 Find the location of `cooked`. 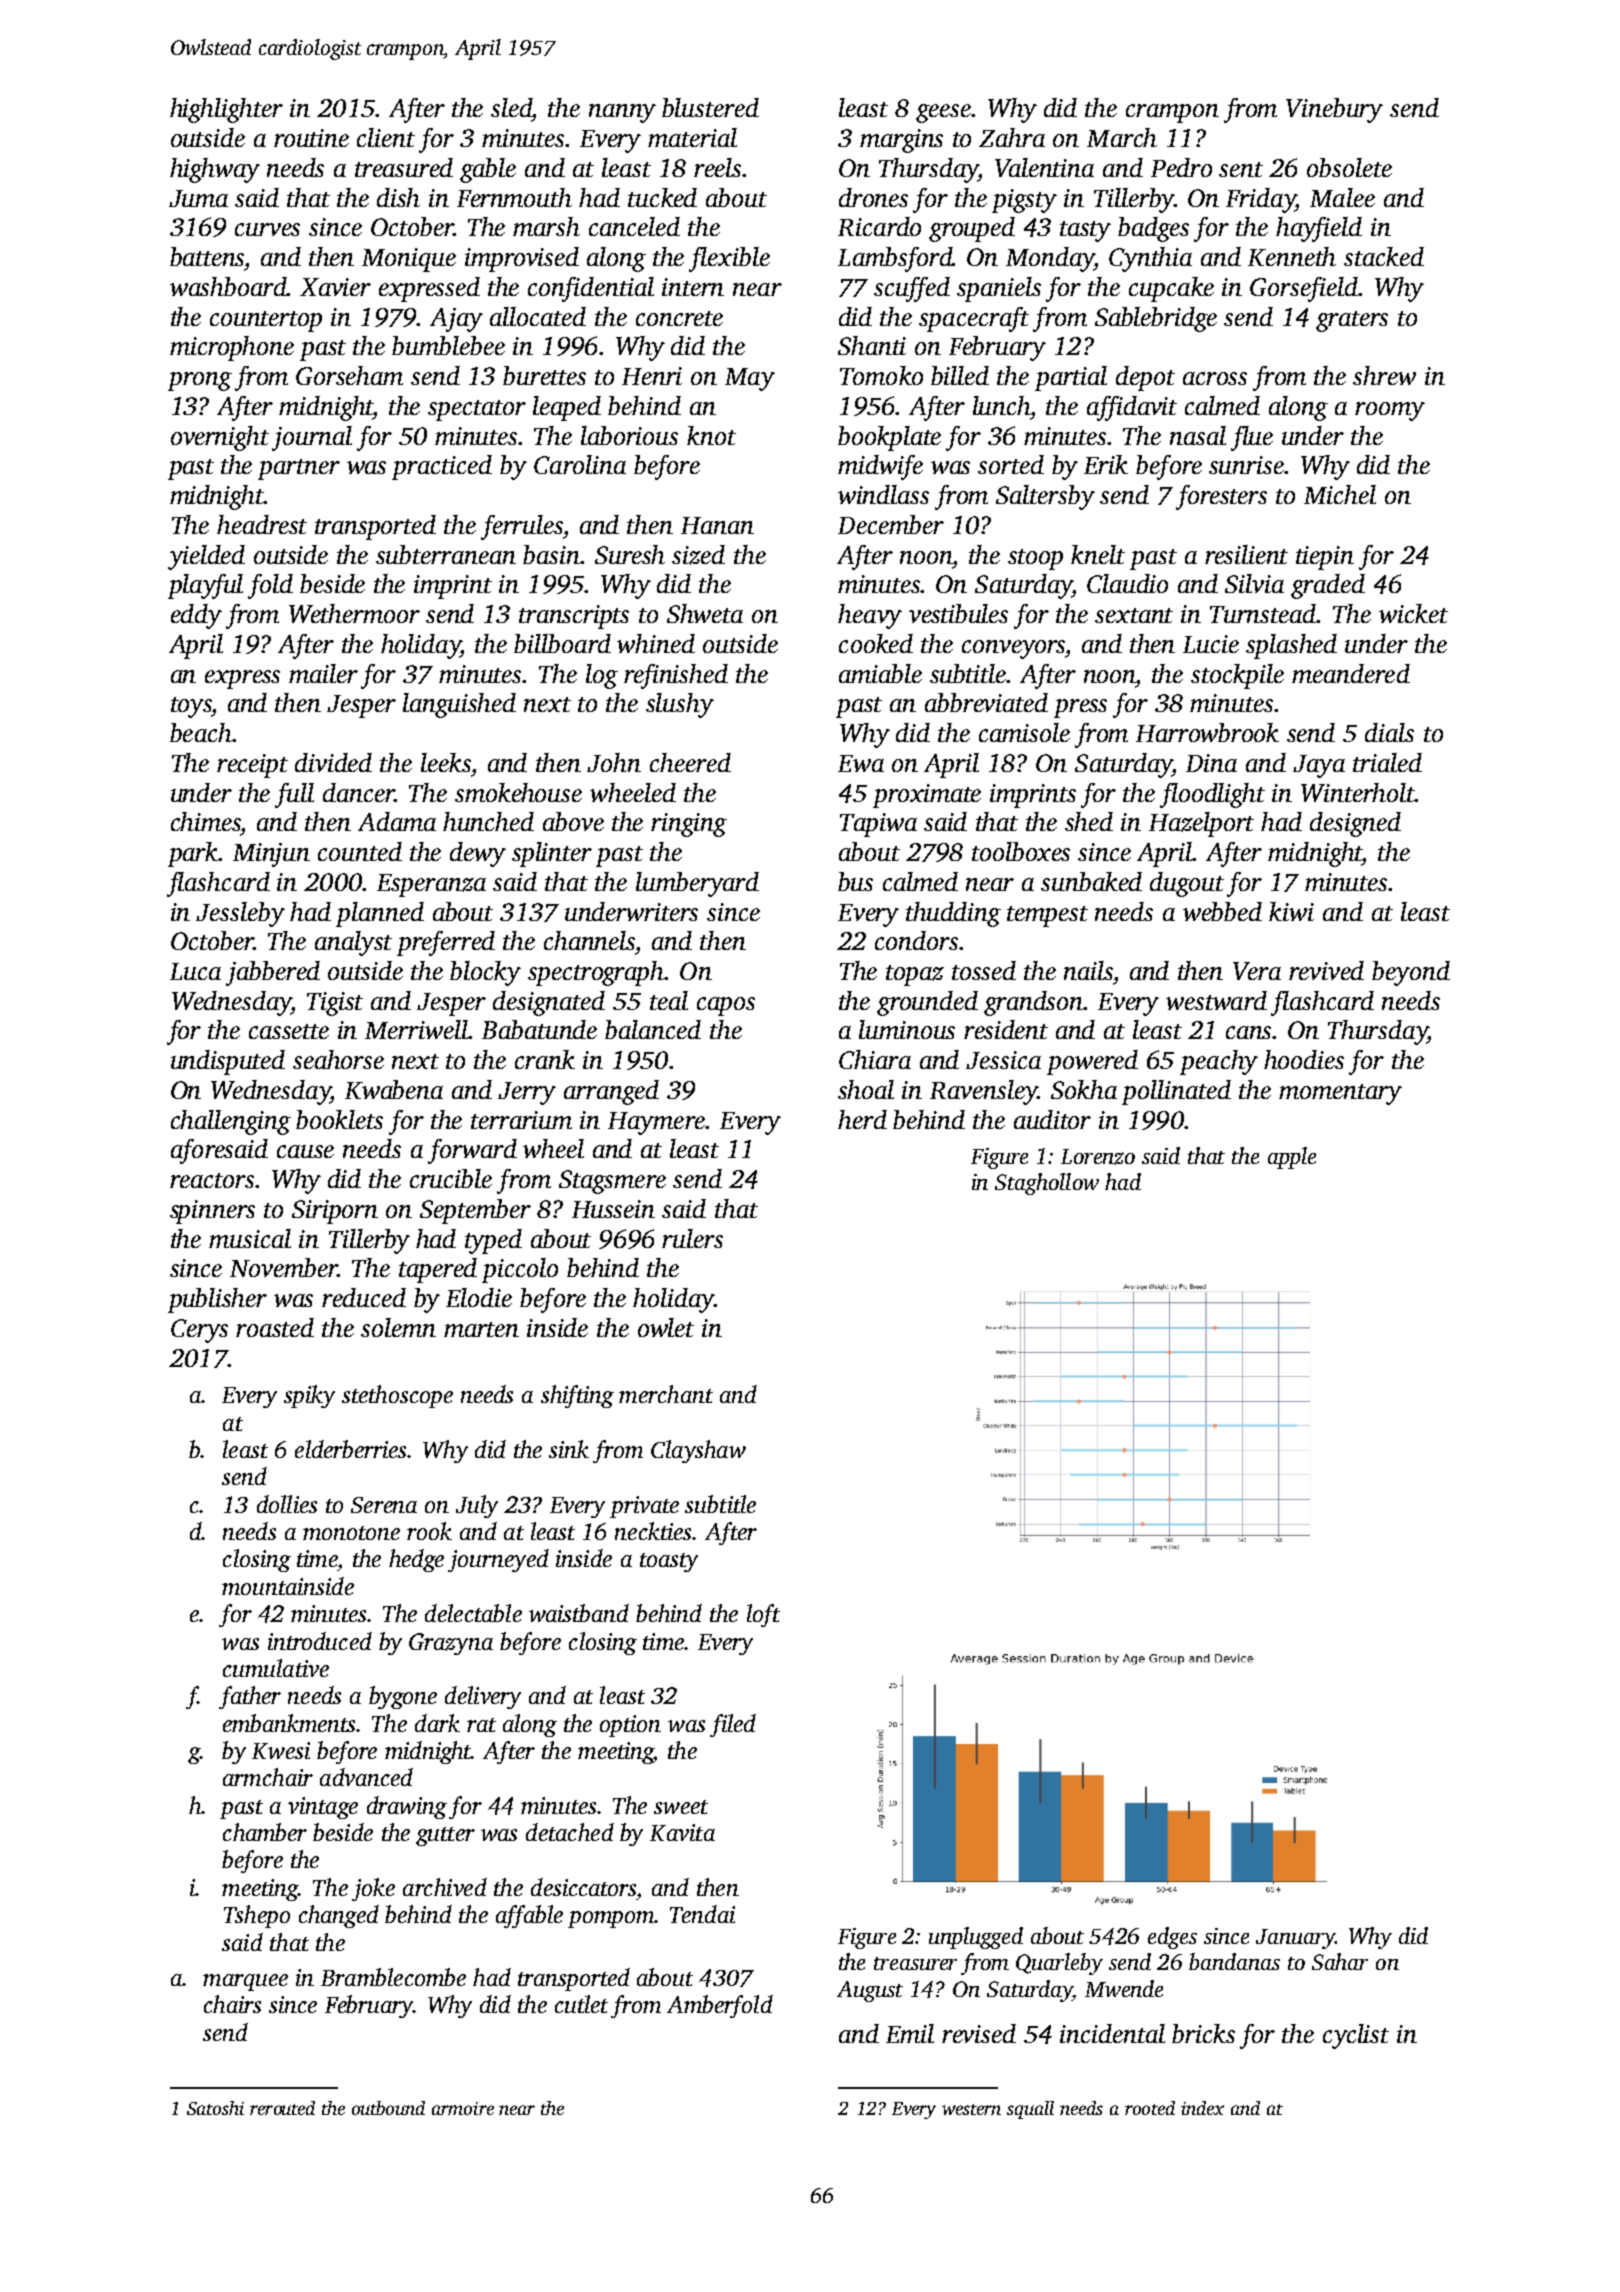

cooked is located at coordinates (876, 643).
